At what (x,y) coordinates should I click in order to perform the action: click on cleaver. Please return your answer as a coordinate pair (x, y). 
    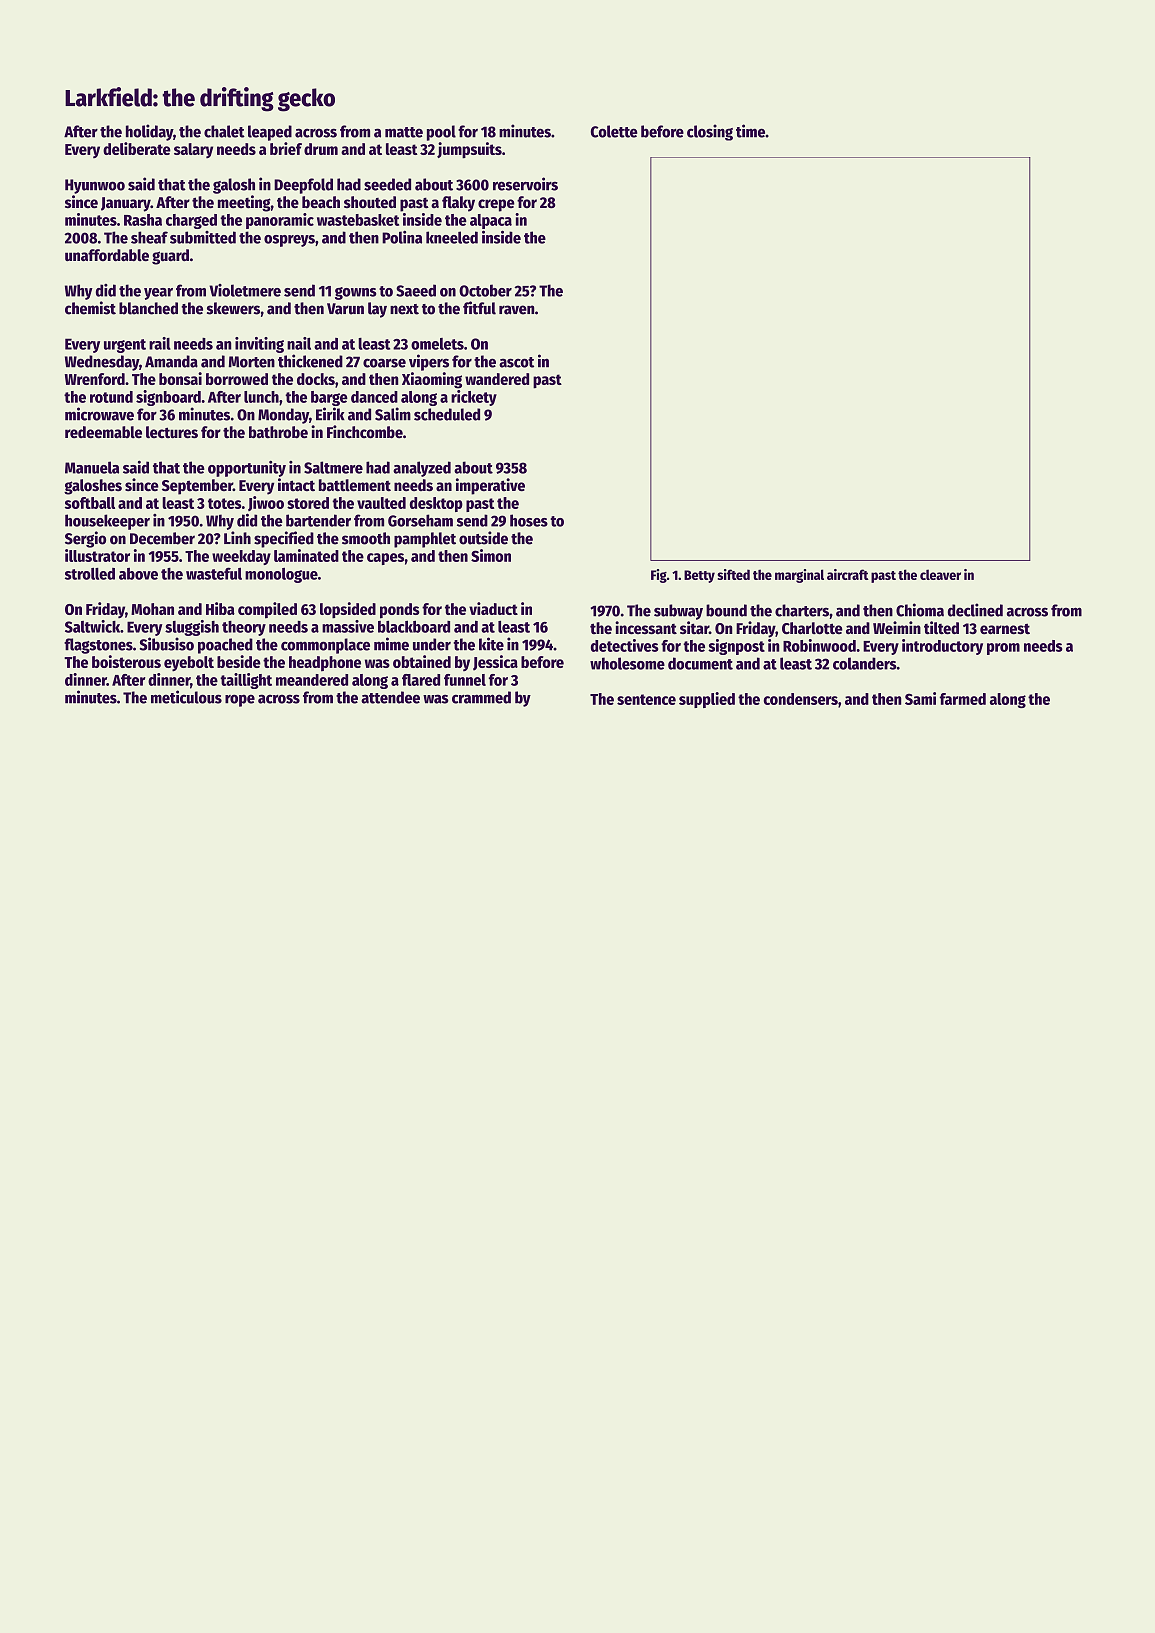
    Looking at the image, I should click on (940, 574).
